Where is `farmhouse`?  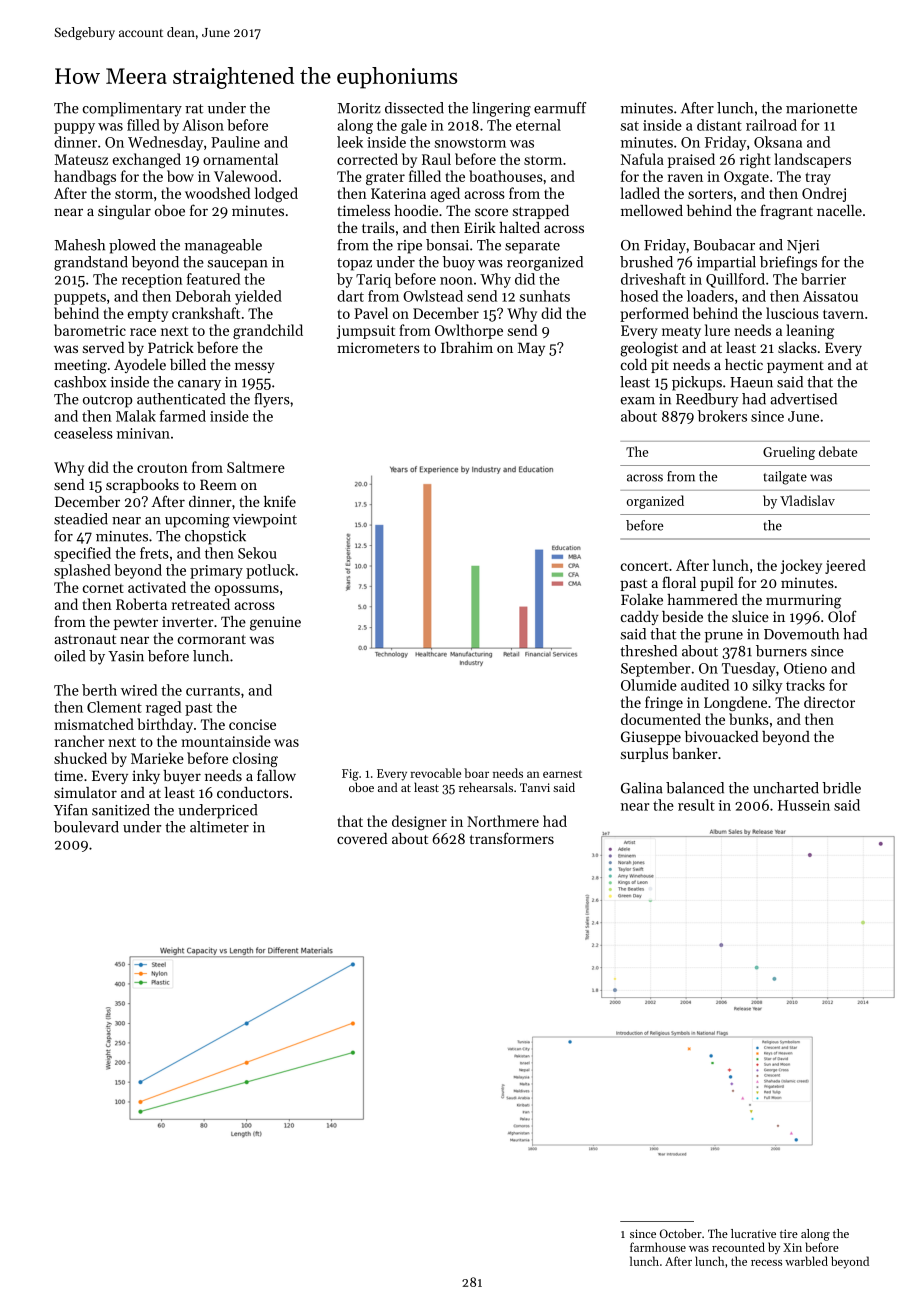 farmhouse is located at coordinates (658, 1247).
